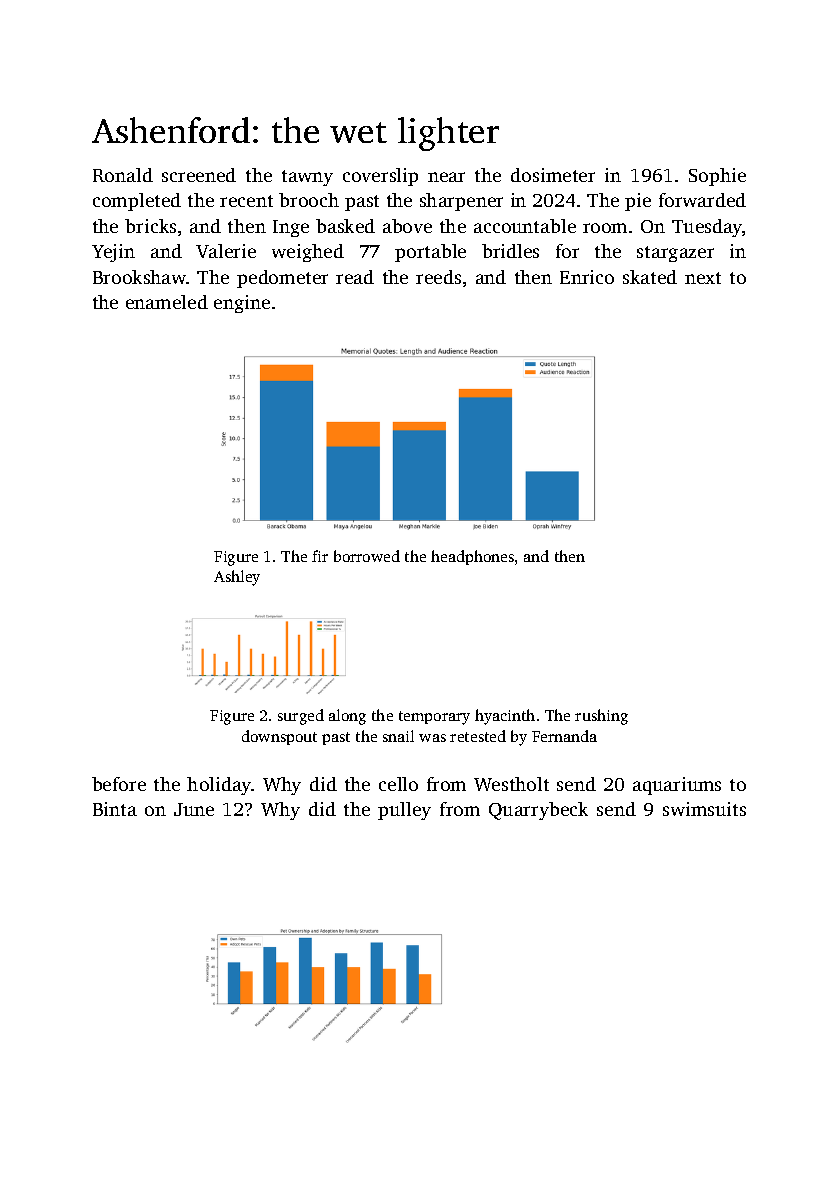 The height and width of the screenshot is (1191, 839). I want to click on rushing, so click(601, 717).
